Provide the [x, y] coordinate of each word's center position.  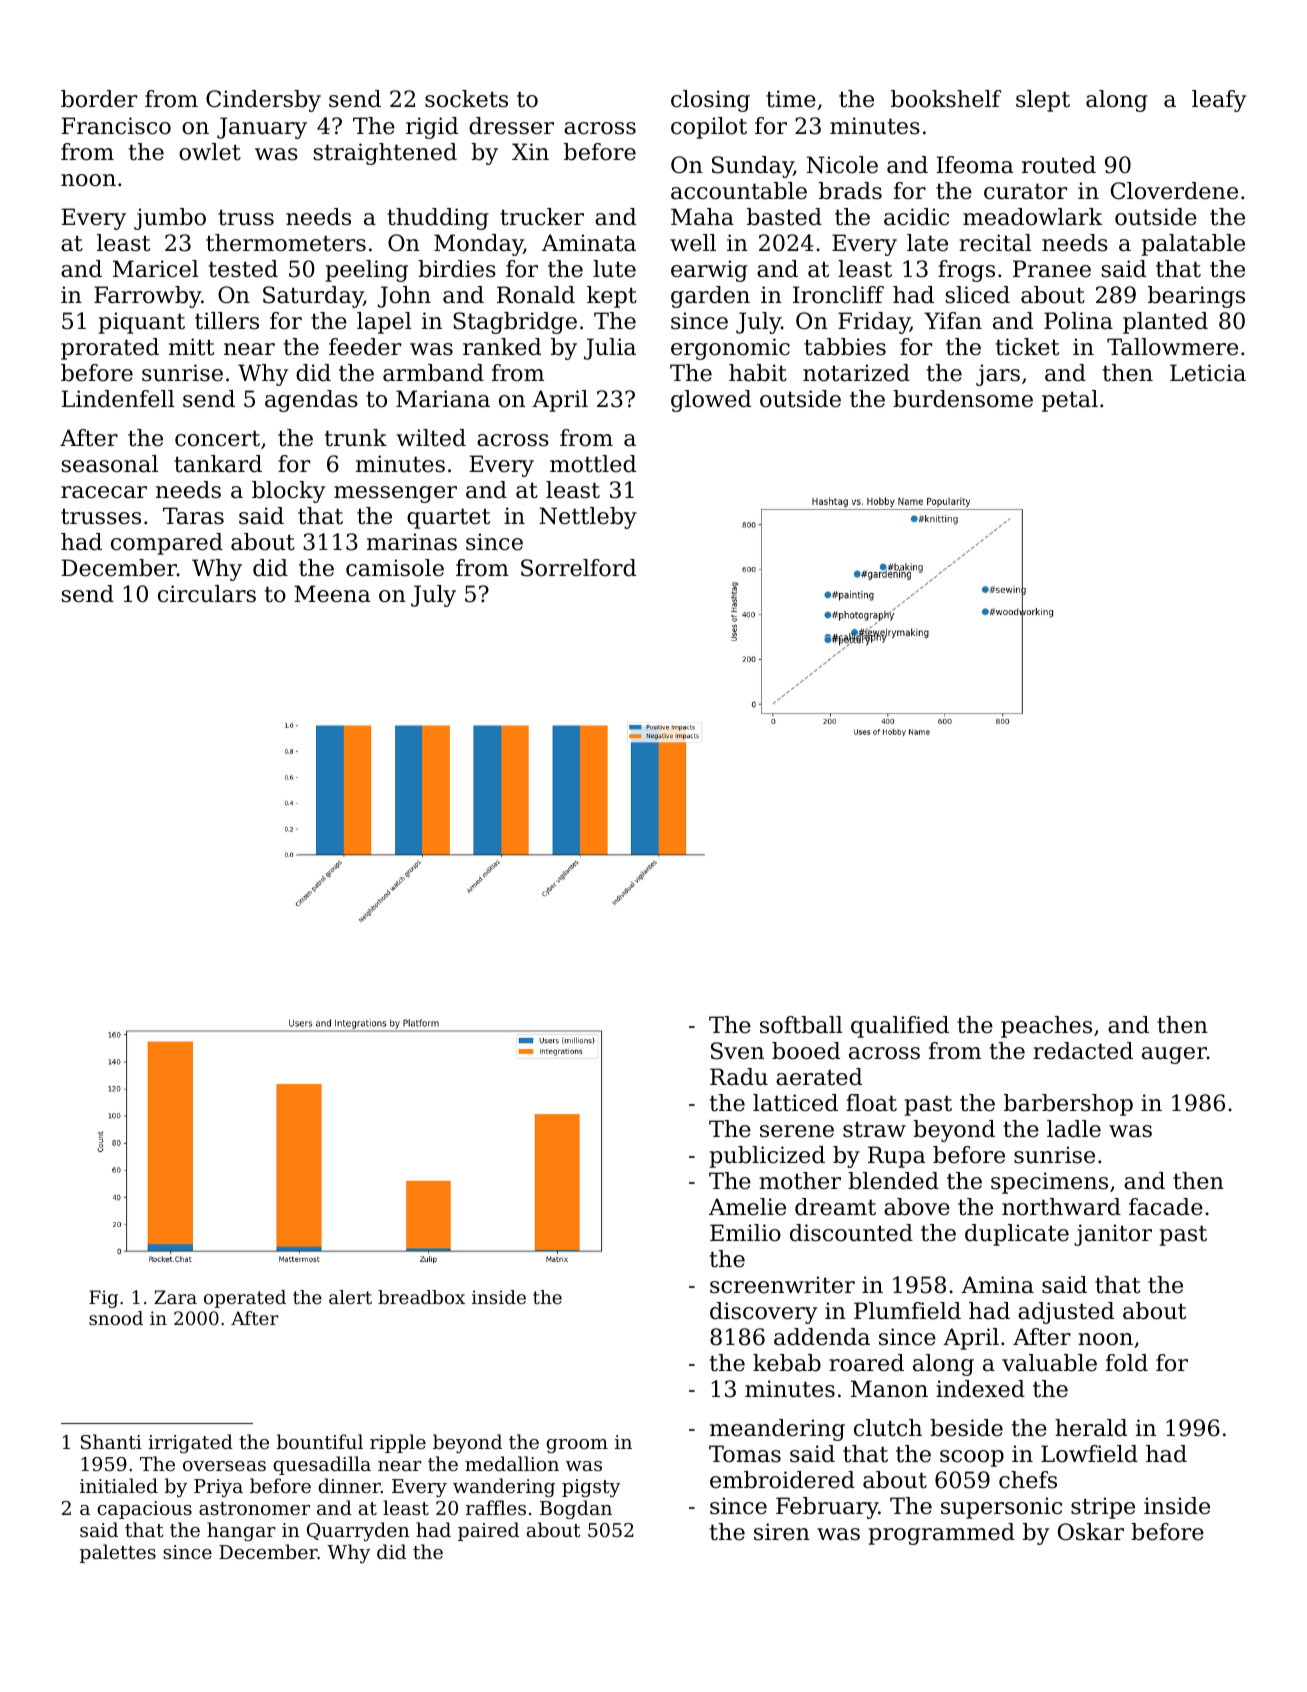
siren [782, 1532]
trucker [542, 217]
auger [1174, 1055]
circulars [207, 594]
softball [801, 1025]
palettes [118, 1553]
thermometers [286, 243]
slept [1043, 101]
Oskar [1091, 1532]
